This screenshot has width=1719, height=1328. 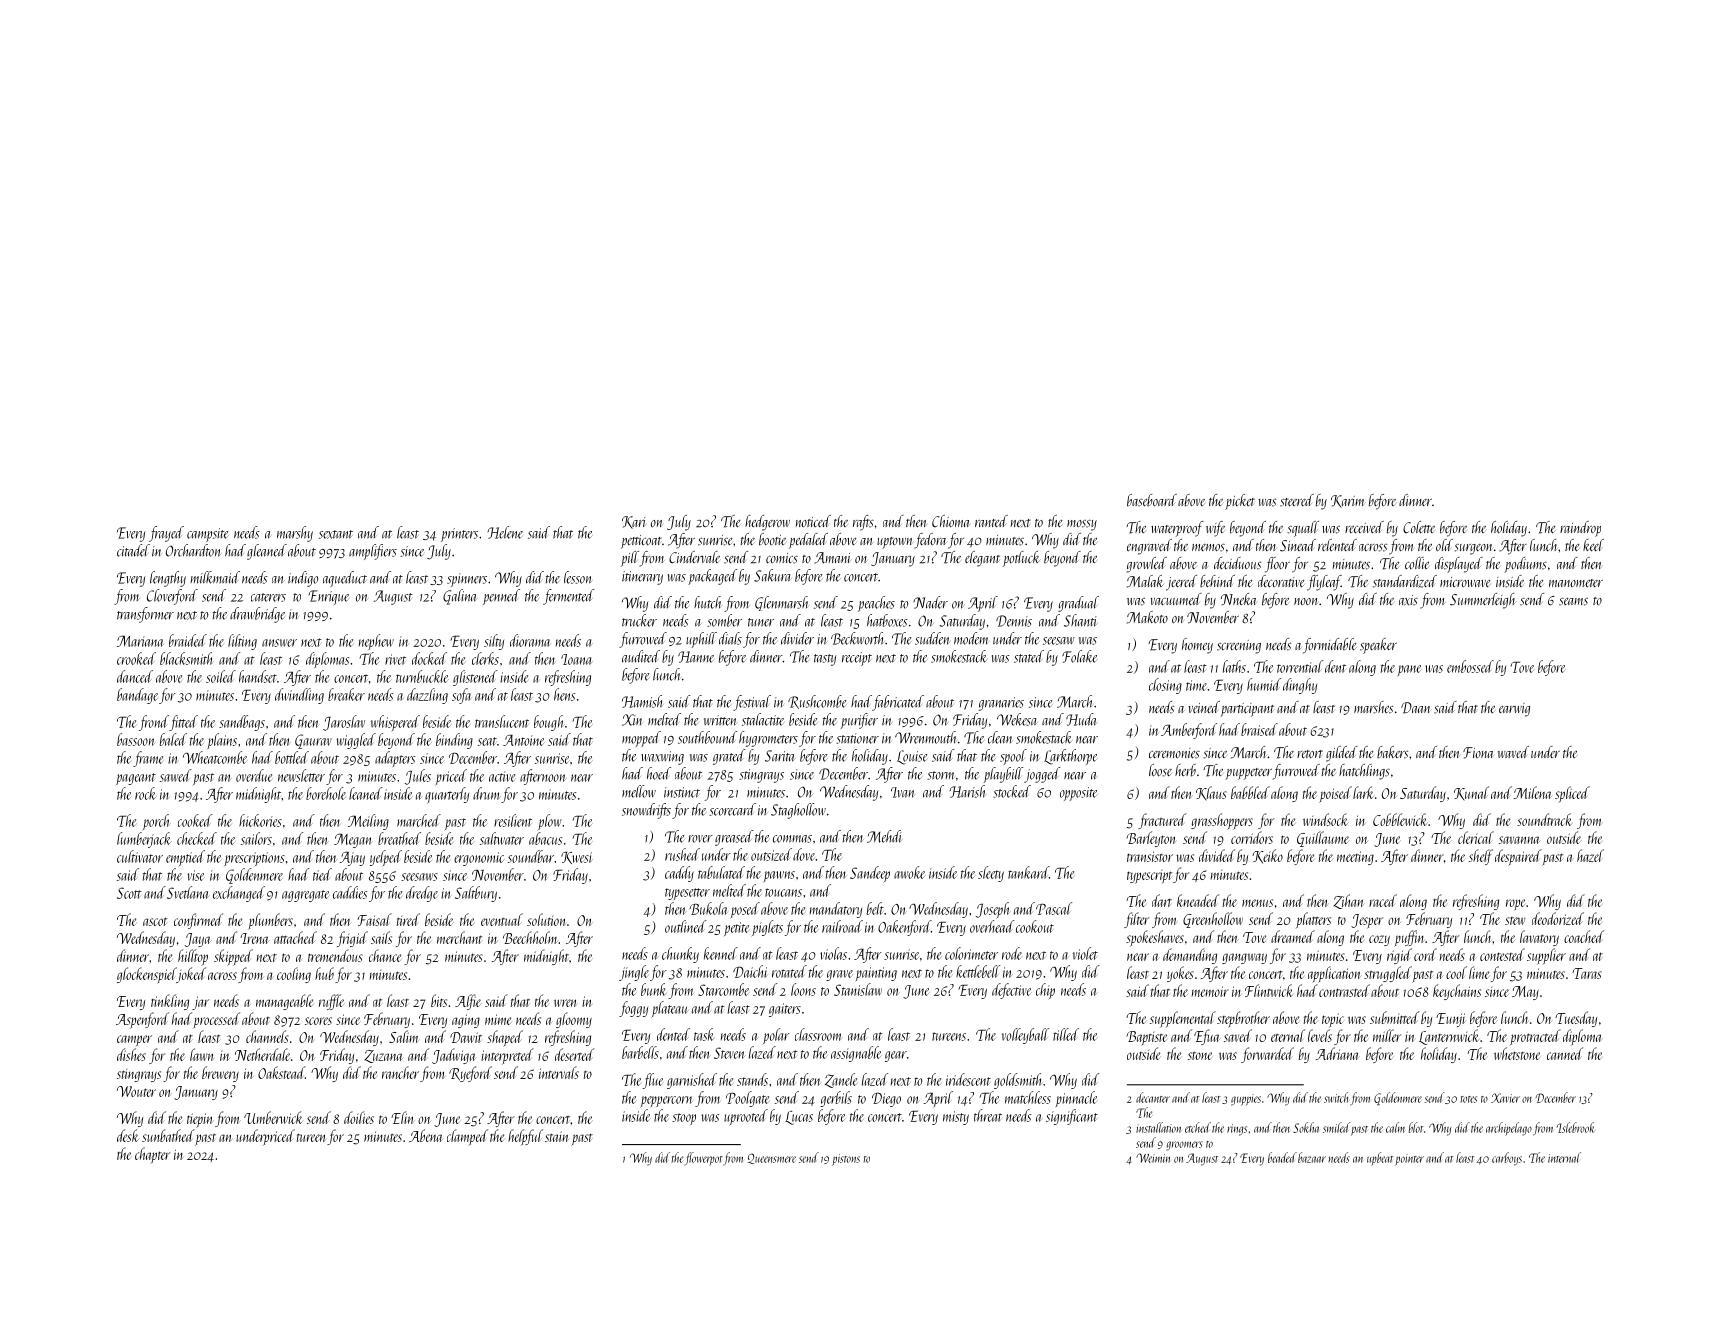 What do you see at coordinates (1584, 936) in the screenshot?
I see `coached` at bounding box center [1584, 936].
